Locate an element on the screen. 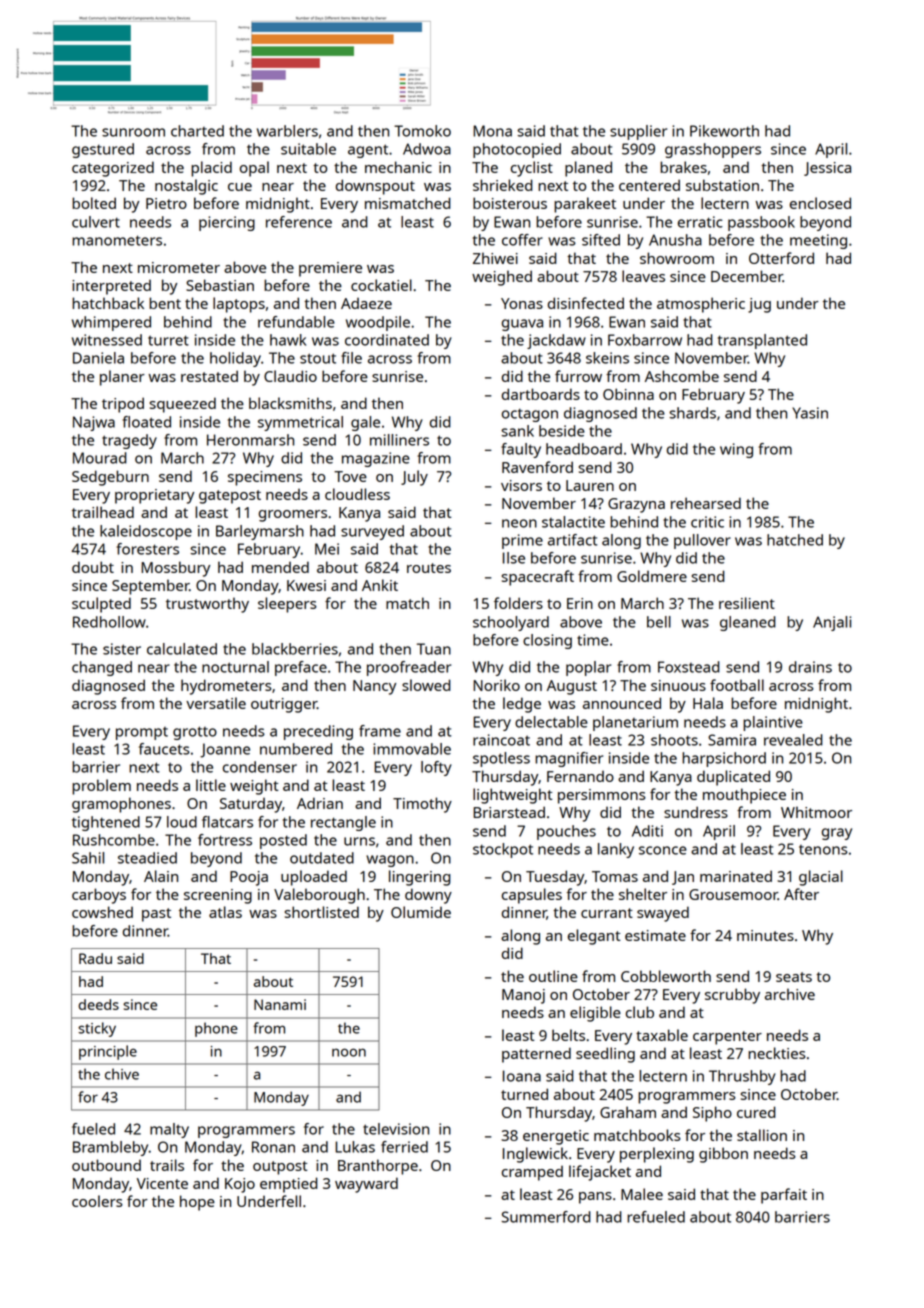  meeting is located at coordinates (818, 241).
